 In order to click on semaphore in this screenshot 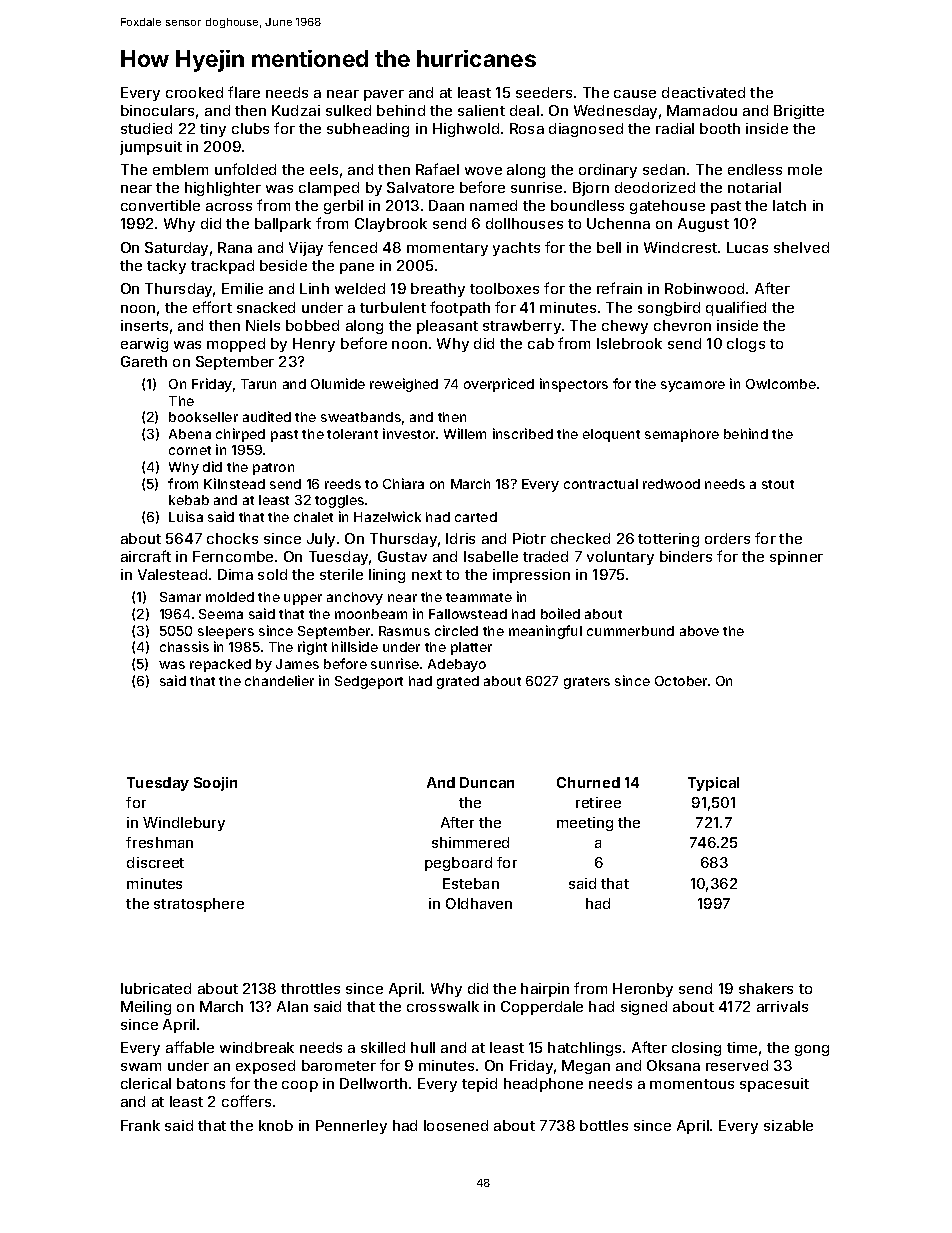, I will do `click(682, 435)`.
